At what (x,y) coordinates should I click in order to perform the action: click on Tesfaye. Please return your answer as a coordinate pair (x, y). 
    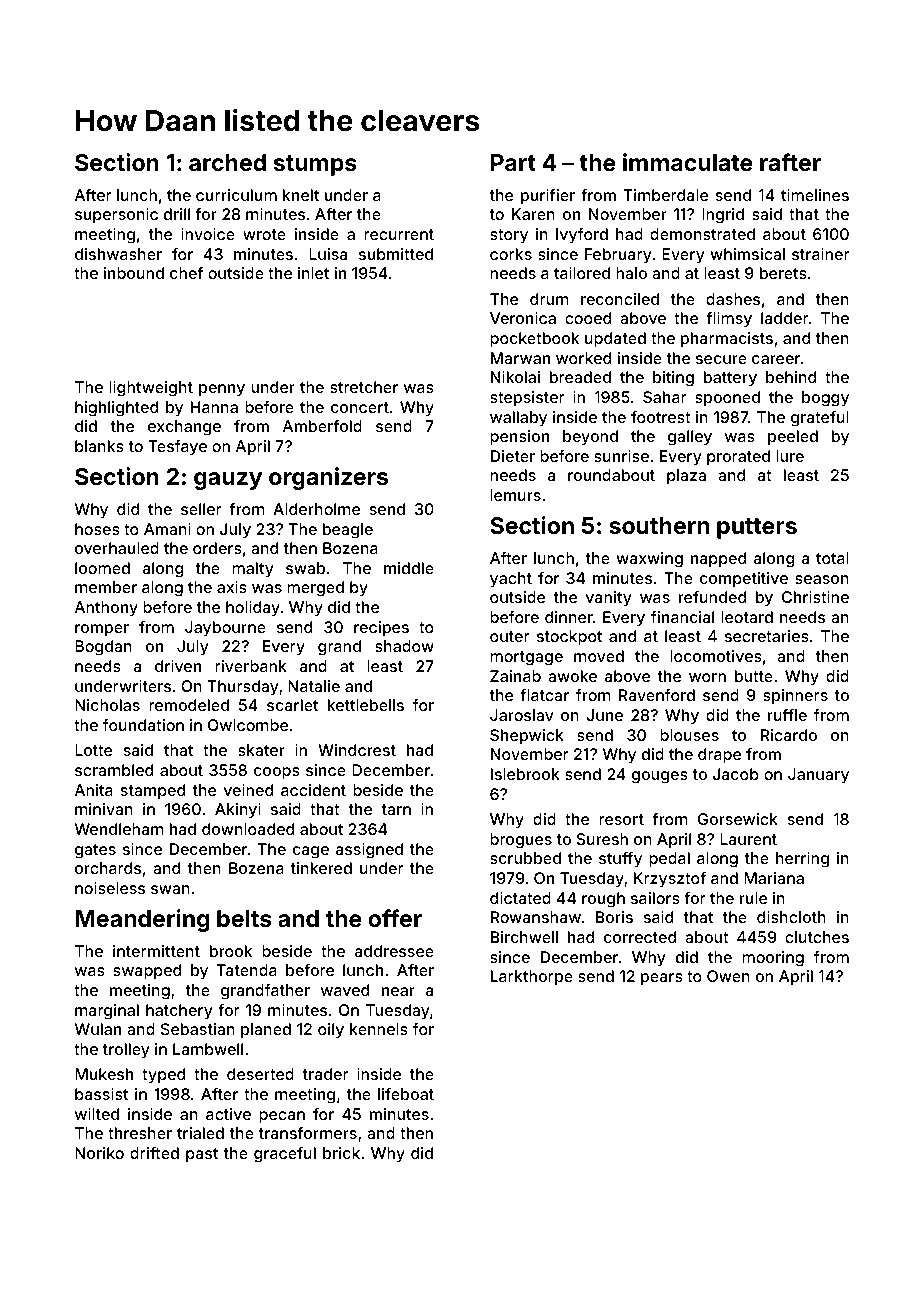
    Looking at the image, I should click on (177, 448).
